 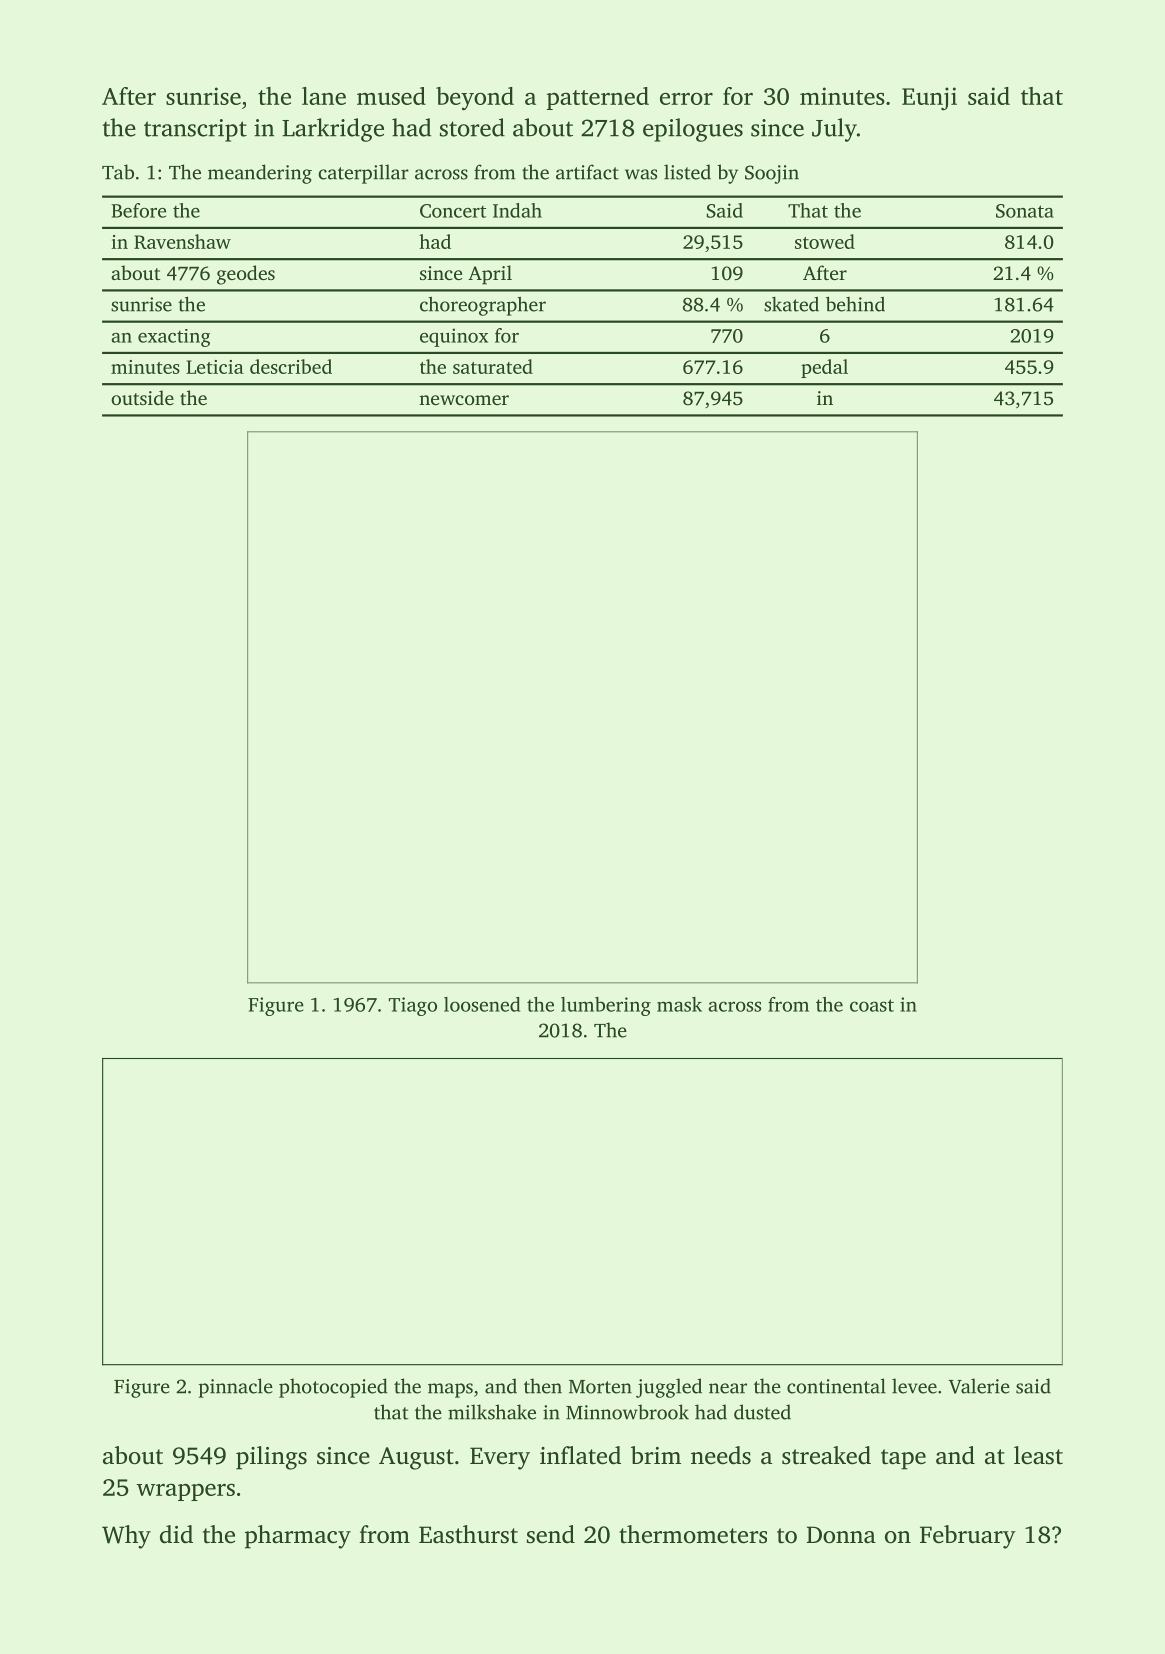 I want to click on transcript, so click(x=195, y=130).
